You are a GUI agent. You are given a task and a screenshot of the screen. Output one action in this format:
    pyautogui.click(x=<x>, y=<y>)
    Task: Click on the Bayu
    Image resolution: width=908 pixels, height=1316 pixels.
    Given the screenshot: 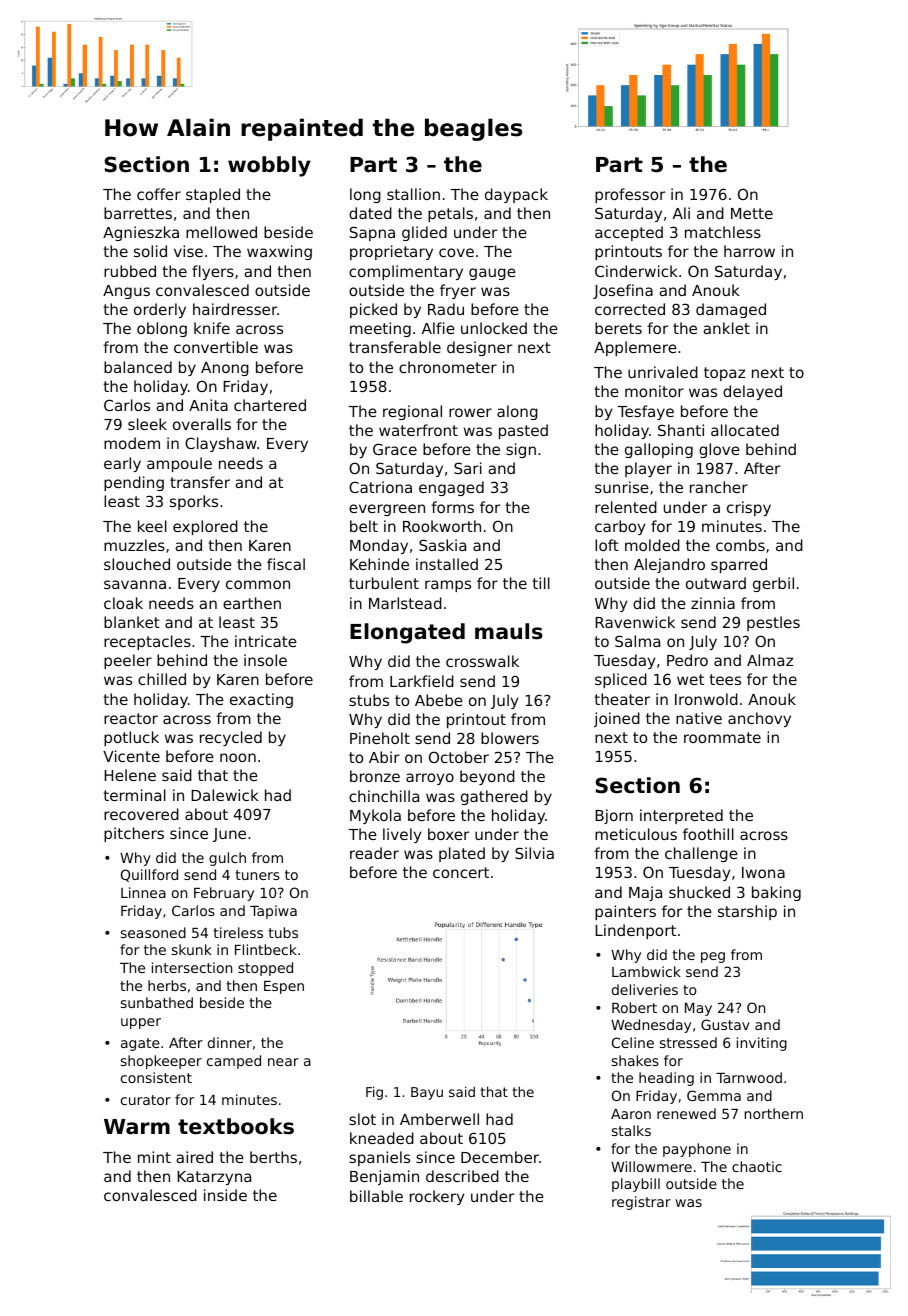 What is the action you would take?
    pyautogui.click(x=427, y=1093)
